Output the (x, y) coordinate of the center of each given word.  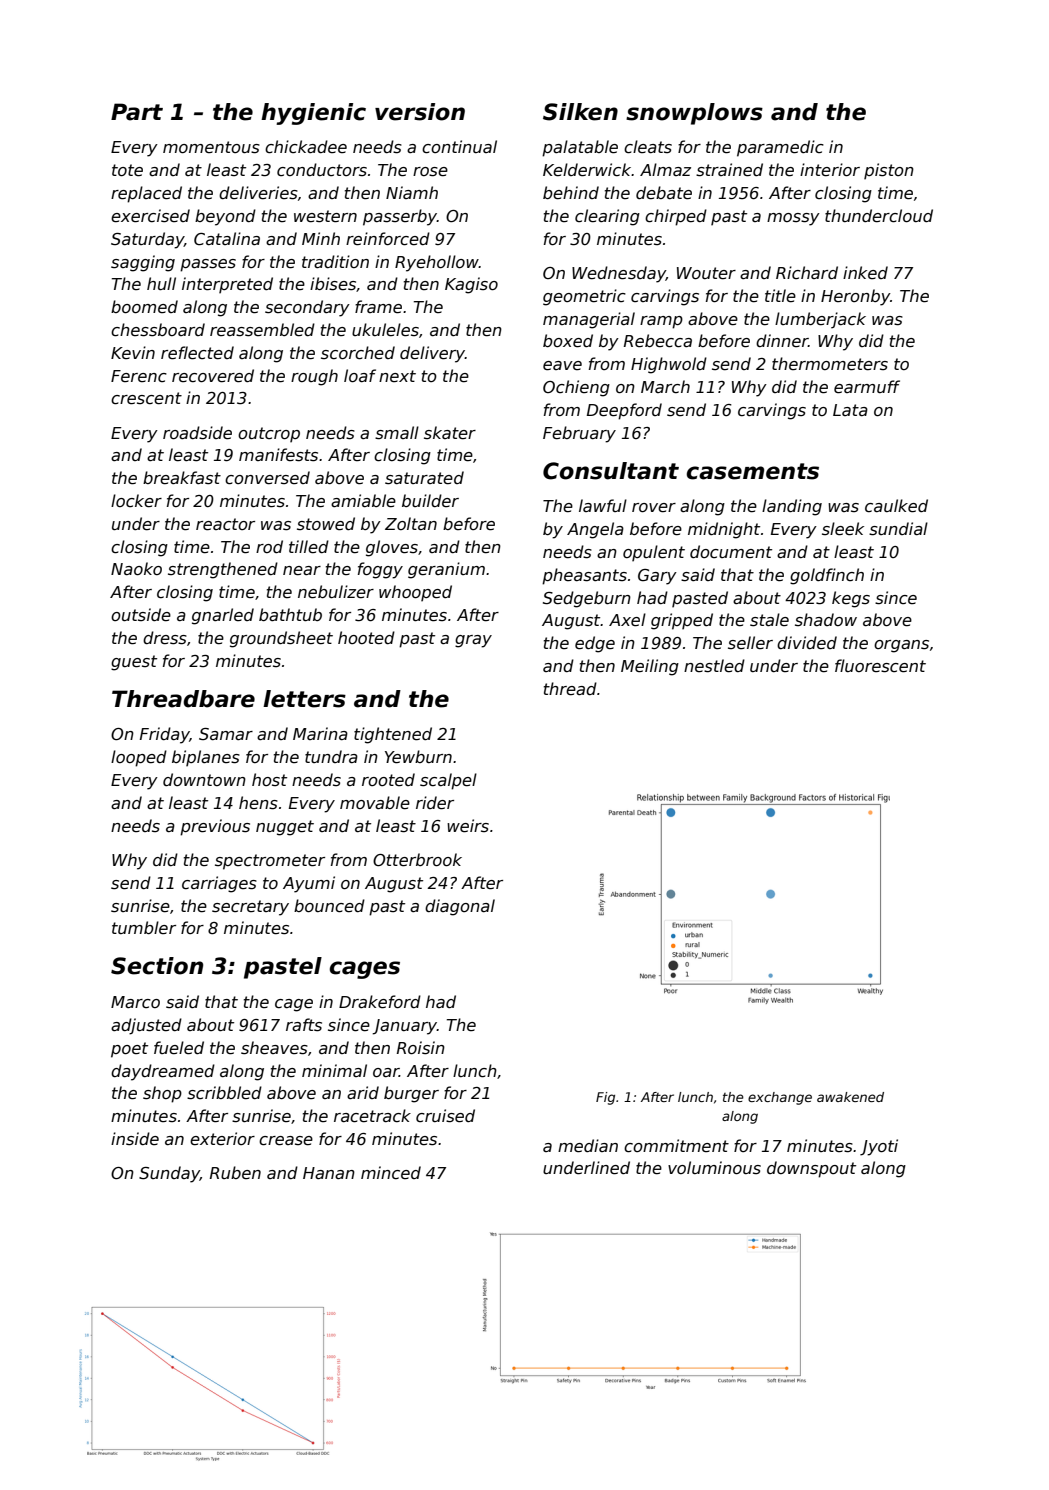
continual (459, 147)
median (588, 1146)
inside (135, 1139)
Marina (320, 733)
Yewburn (418, 757)
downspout (811, 1169)
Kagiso (471, 285)
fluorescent (880, 666)
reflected (197, 353)
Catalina (227, 238)
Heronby (855, 297)
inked (865, 272)
